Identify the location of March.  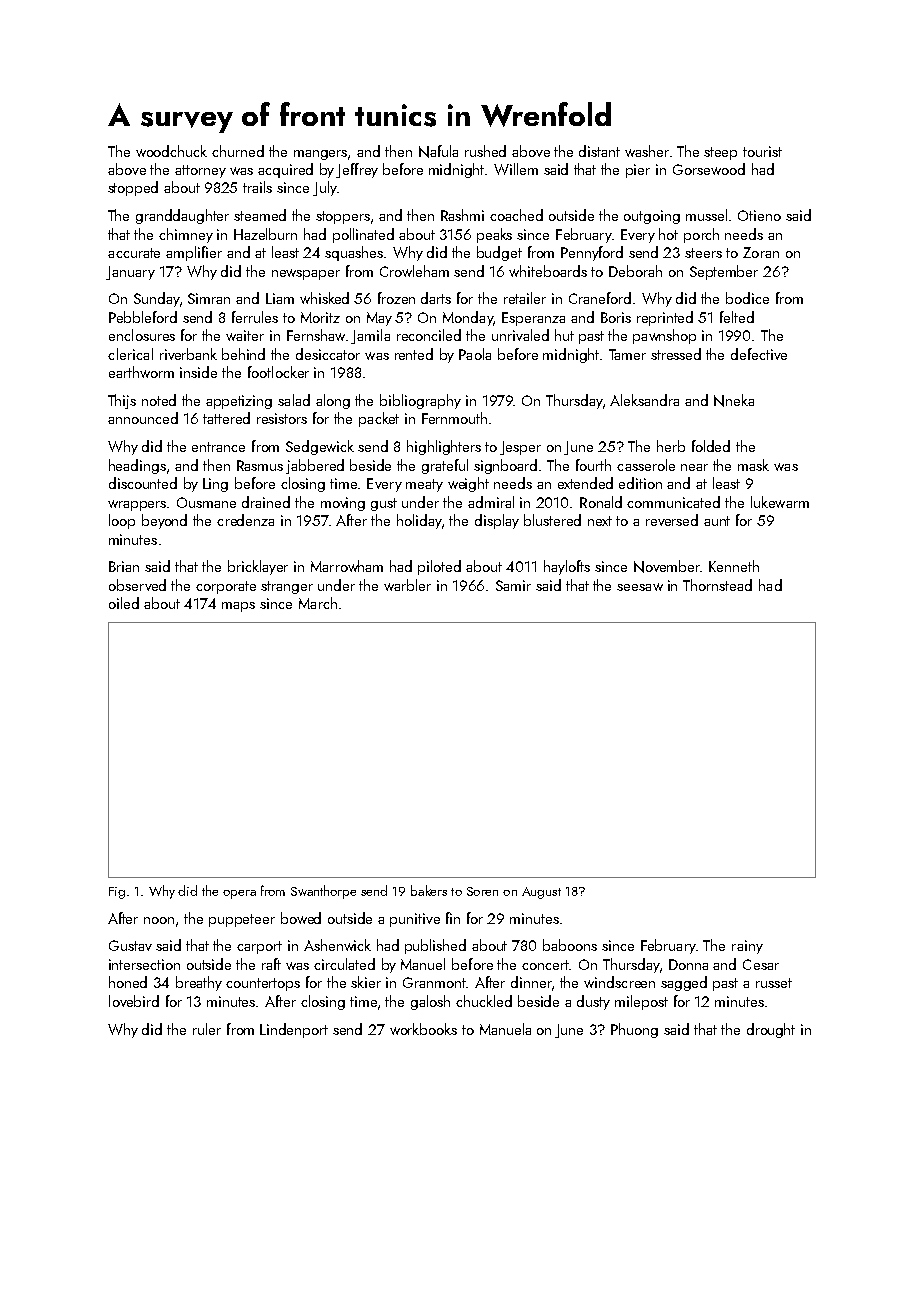
(318, 603).
